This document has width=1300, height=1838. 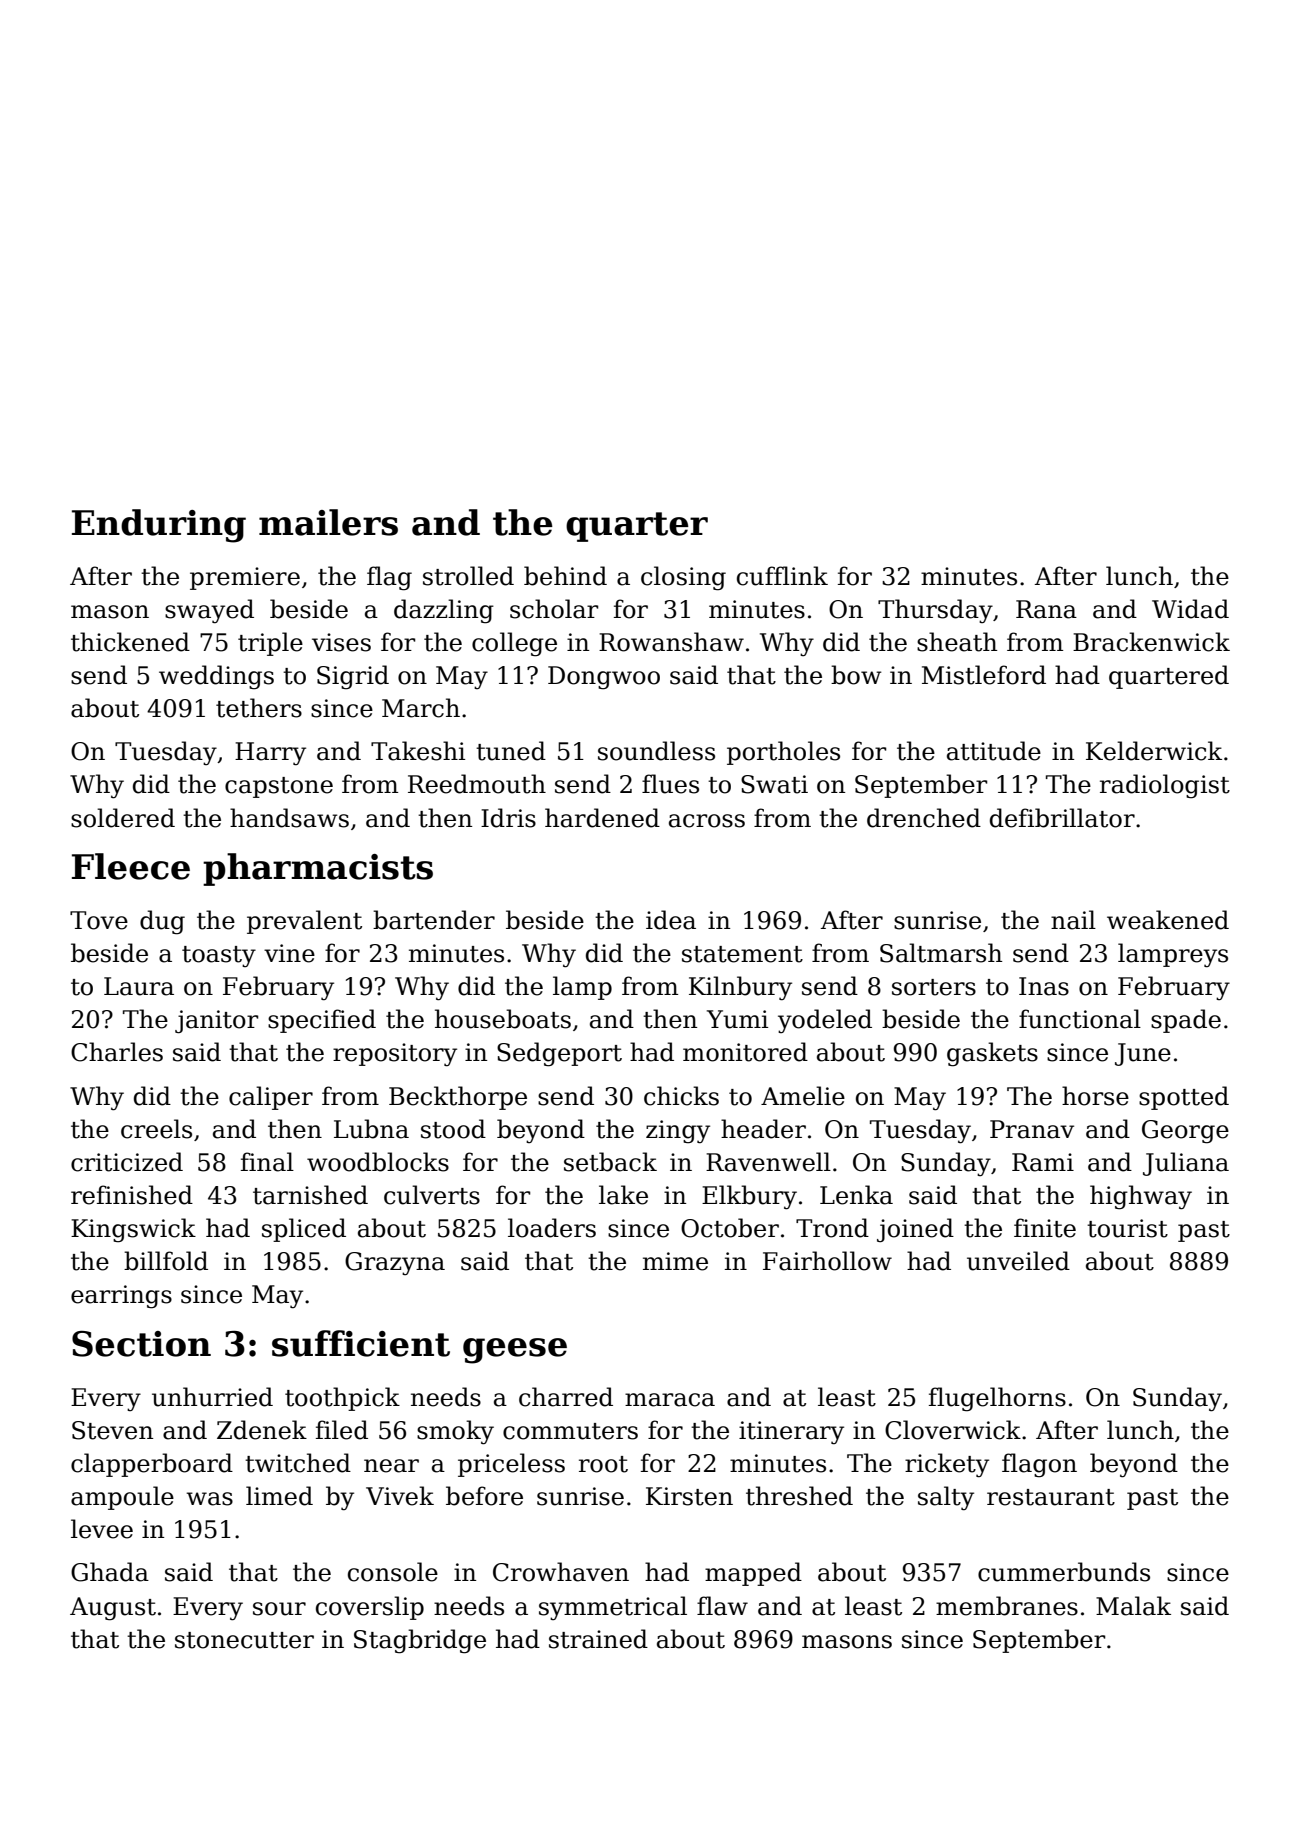 What do you see at coordinates (782, 576) in the document?
I see `cufflink` at bounding box center [782, 576].
